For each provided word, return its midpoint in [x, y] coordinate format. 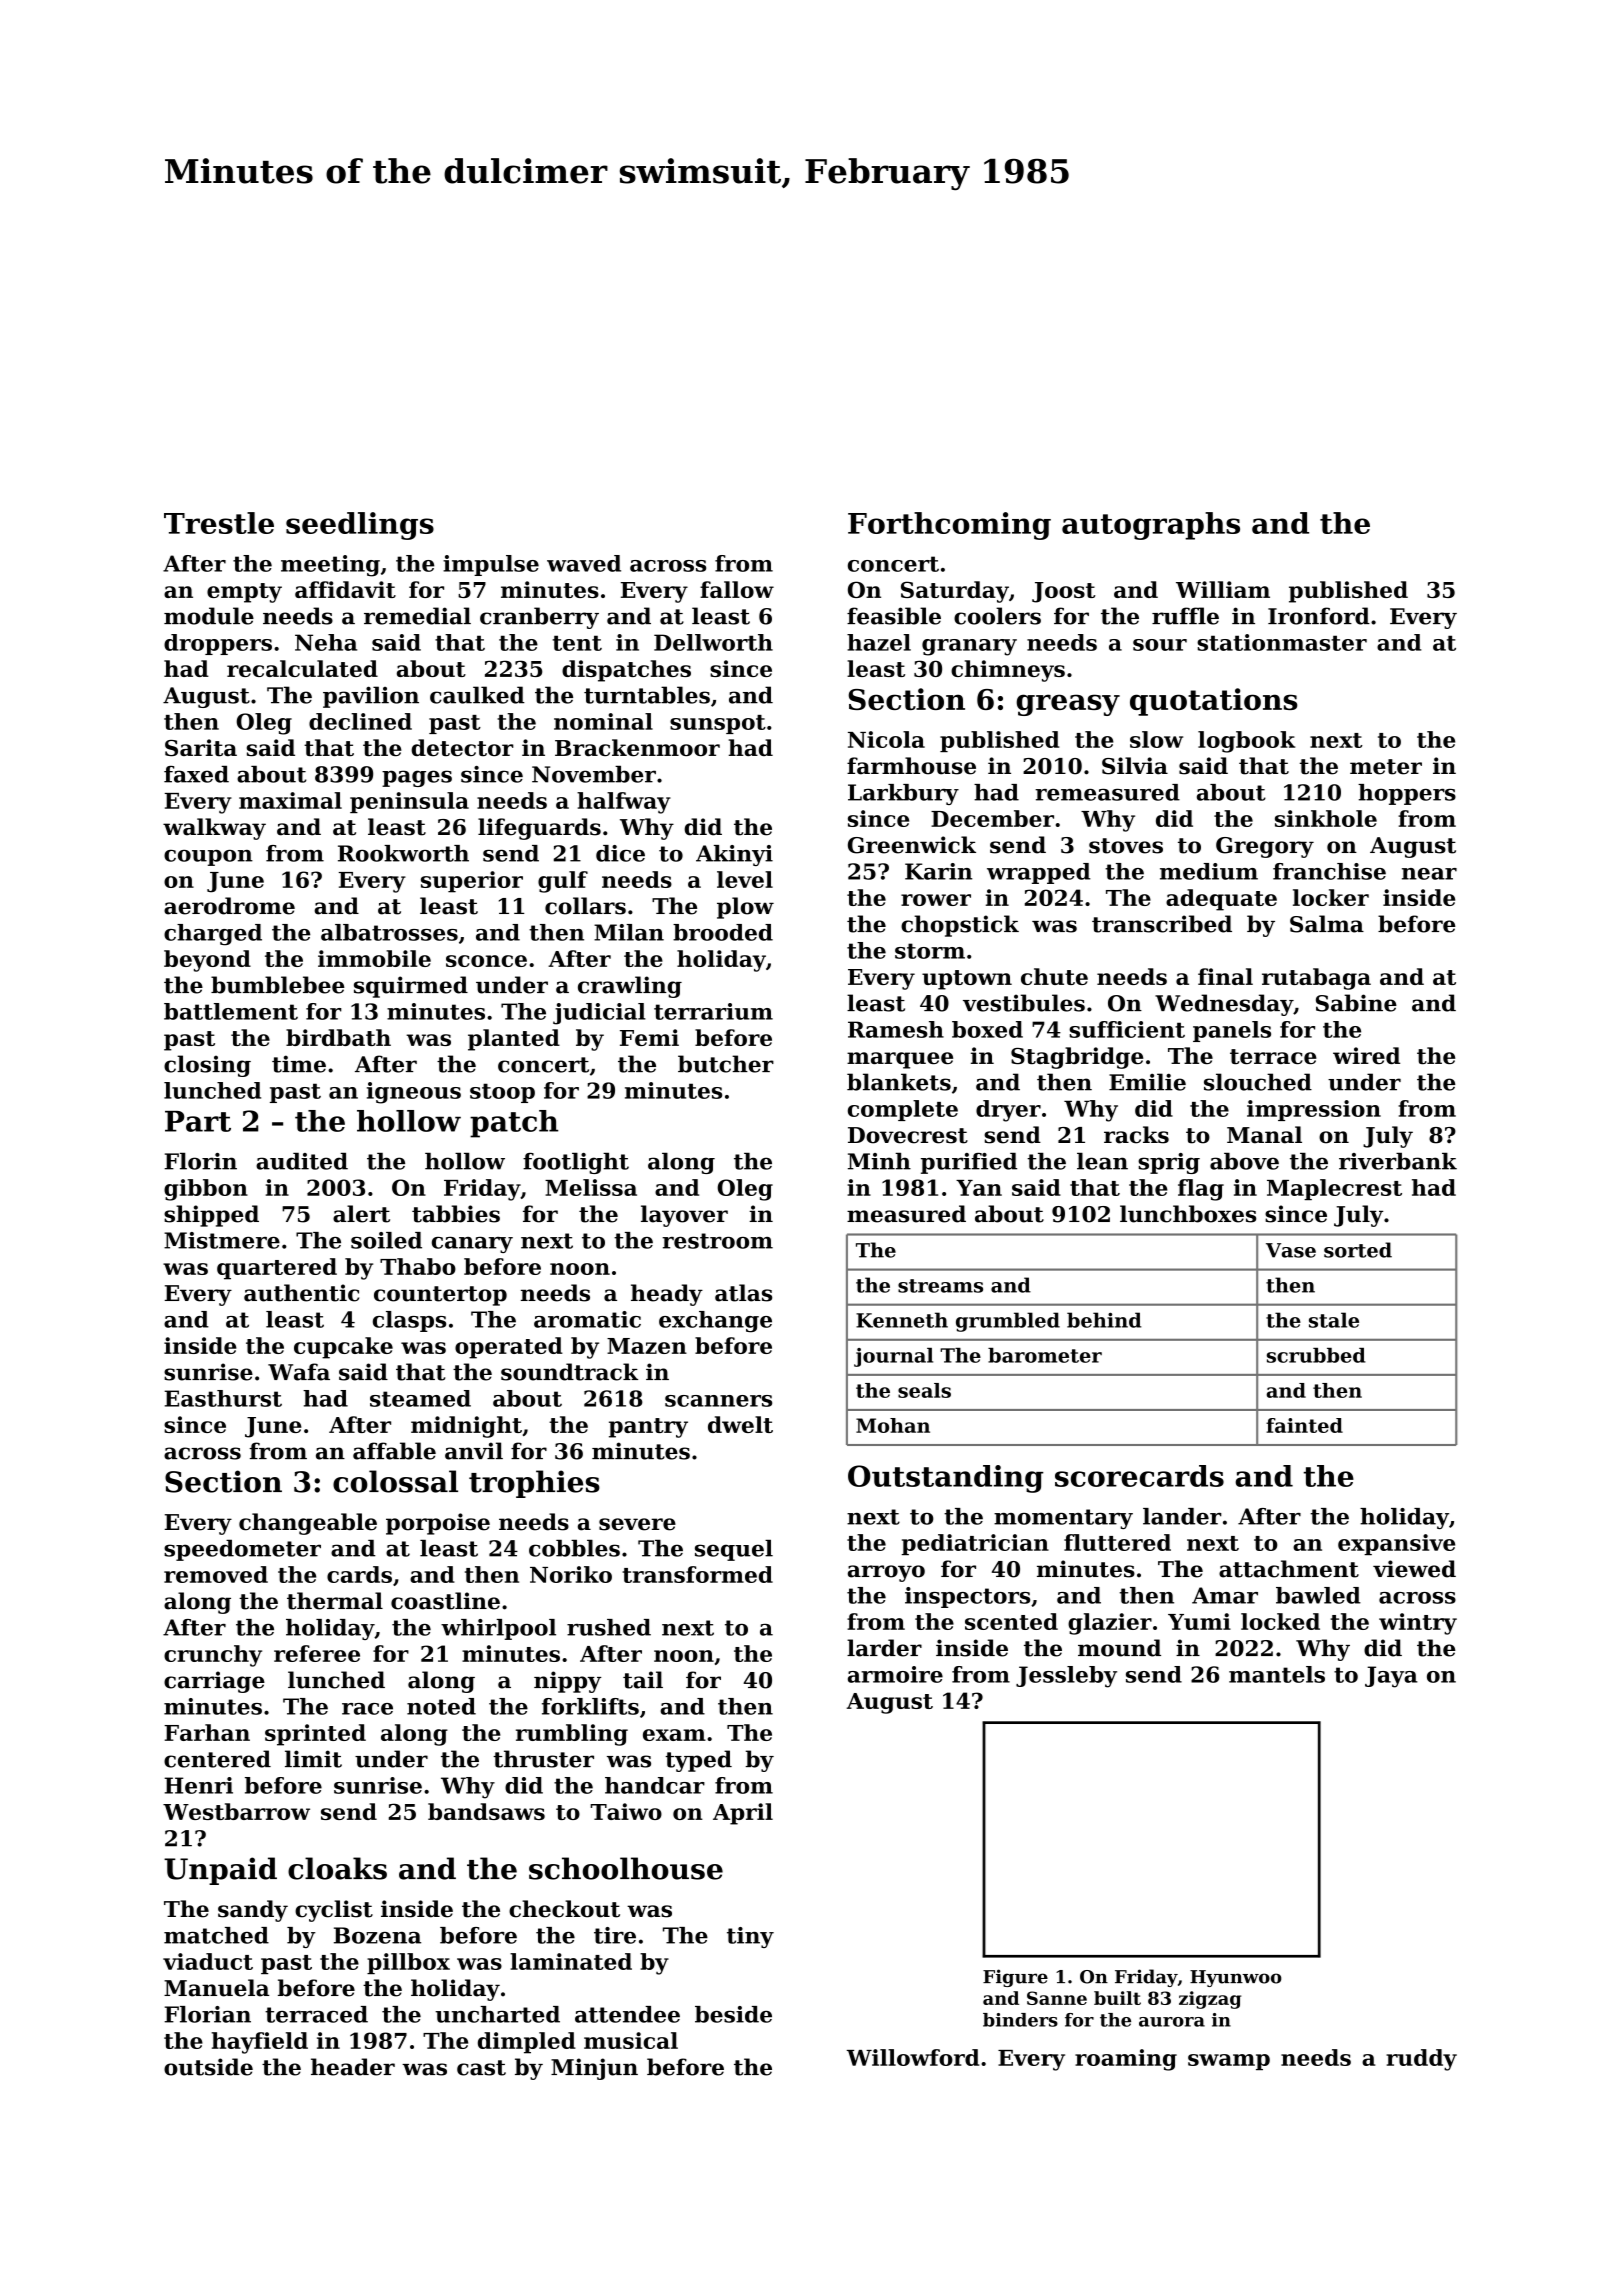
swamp [1229, 2062]
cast [481, 2068]
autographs [1151, 526]
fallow [737, 589]
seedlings [360, 526]
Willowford [912, 2057]
